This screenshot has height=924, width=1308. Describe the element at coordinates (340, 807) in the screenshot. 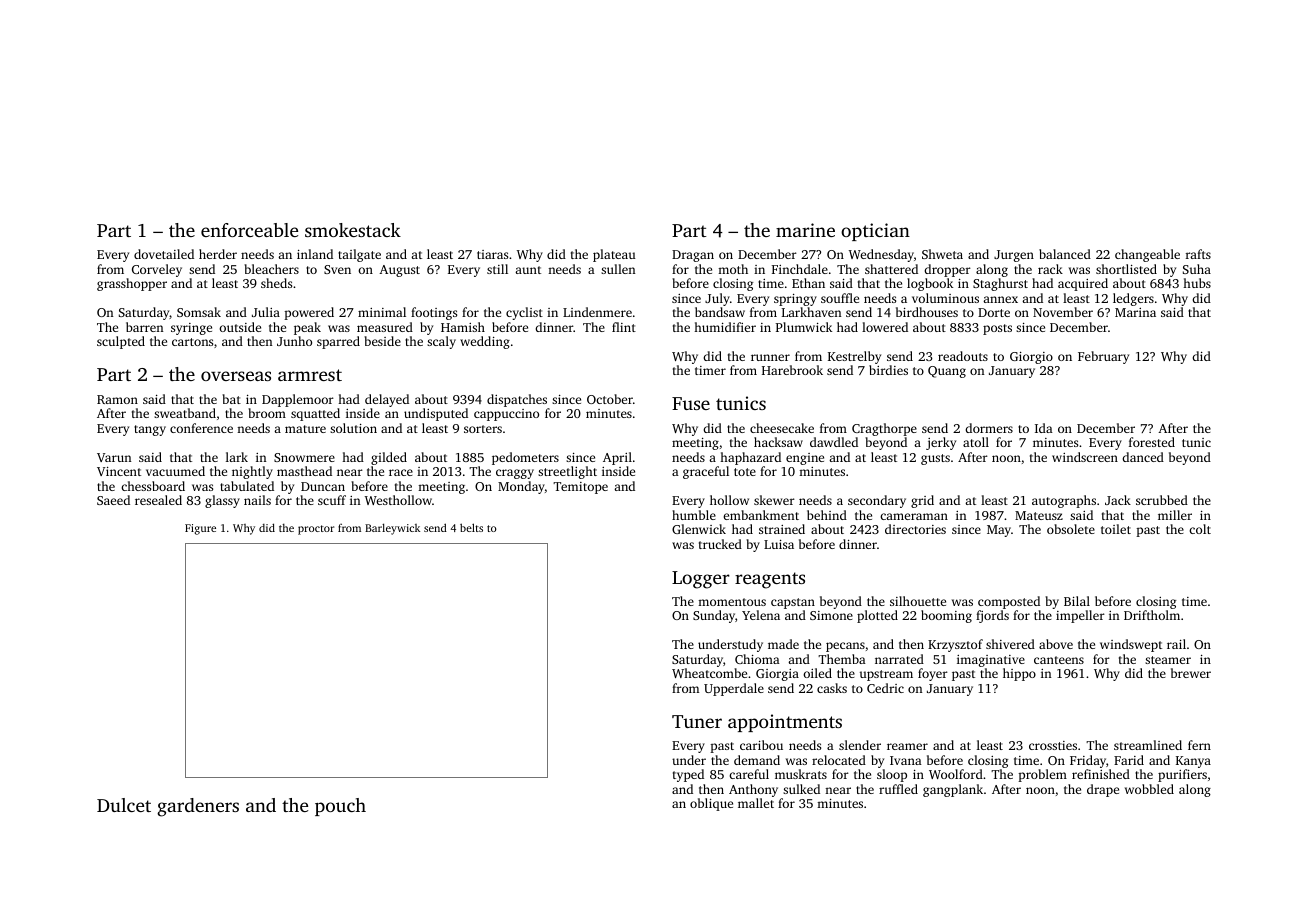

I see `pouch` at that location.
